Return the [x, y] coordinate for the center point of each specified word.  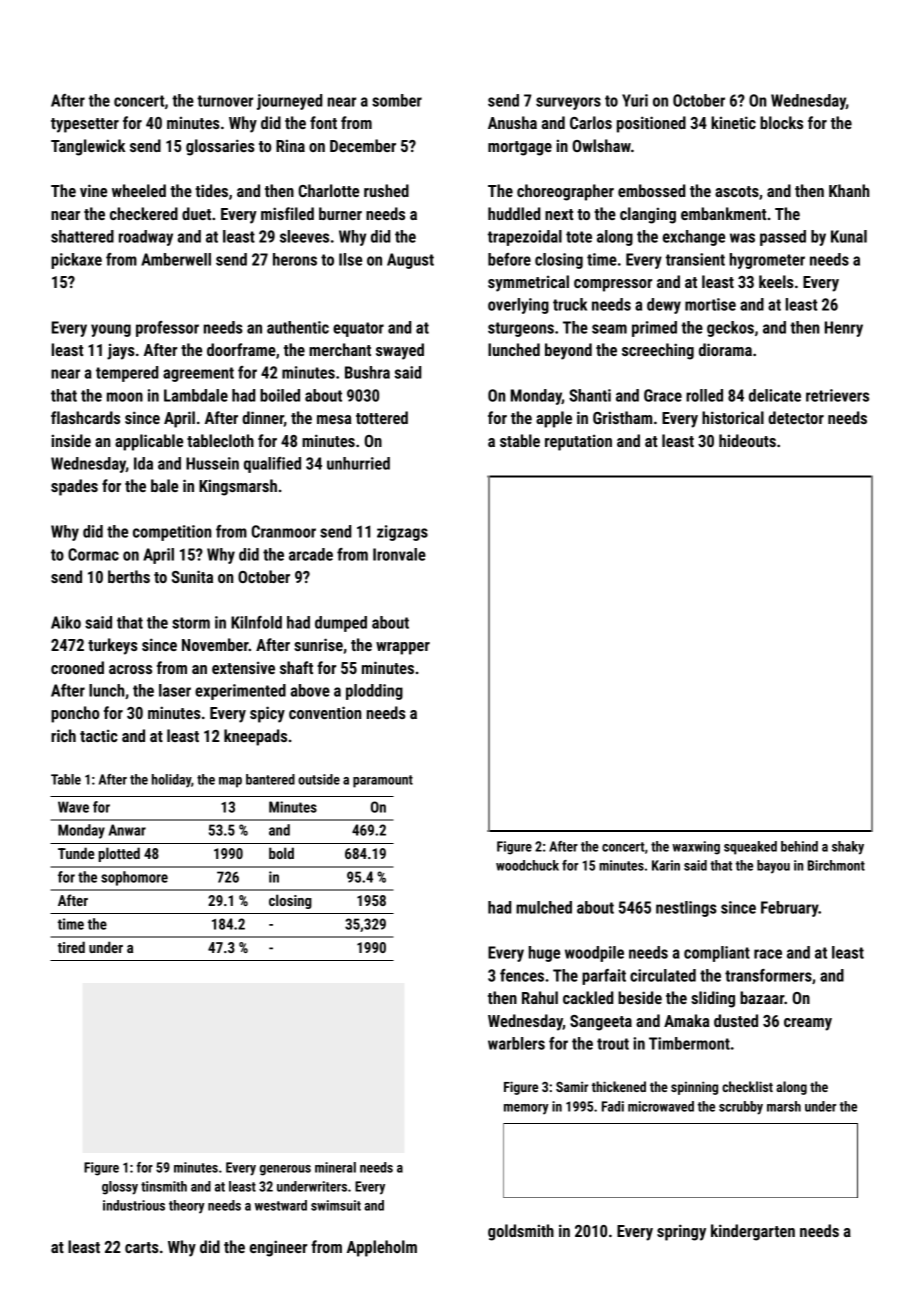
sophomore [134, 878]
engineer [278, 1248]
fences [522, 975]
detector [796, 417]
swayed [400, 351]
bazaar [762, 997]
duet [196, 213]
